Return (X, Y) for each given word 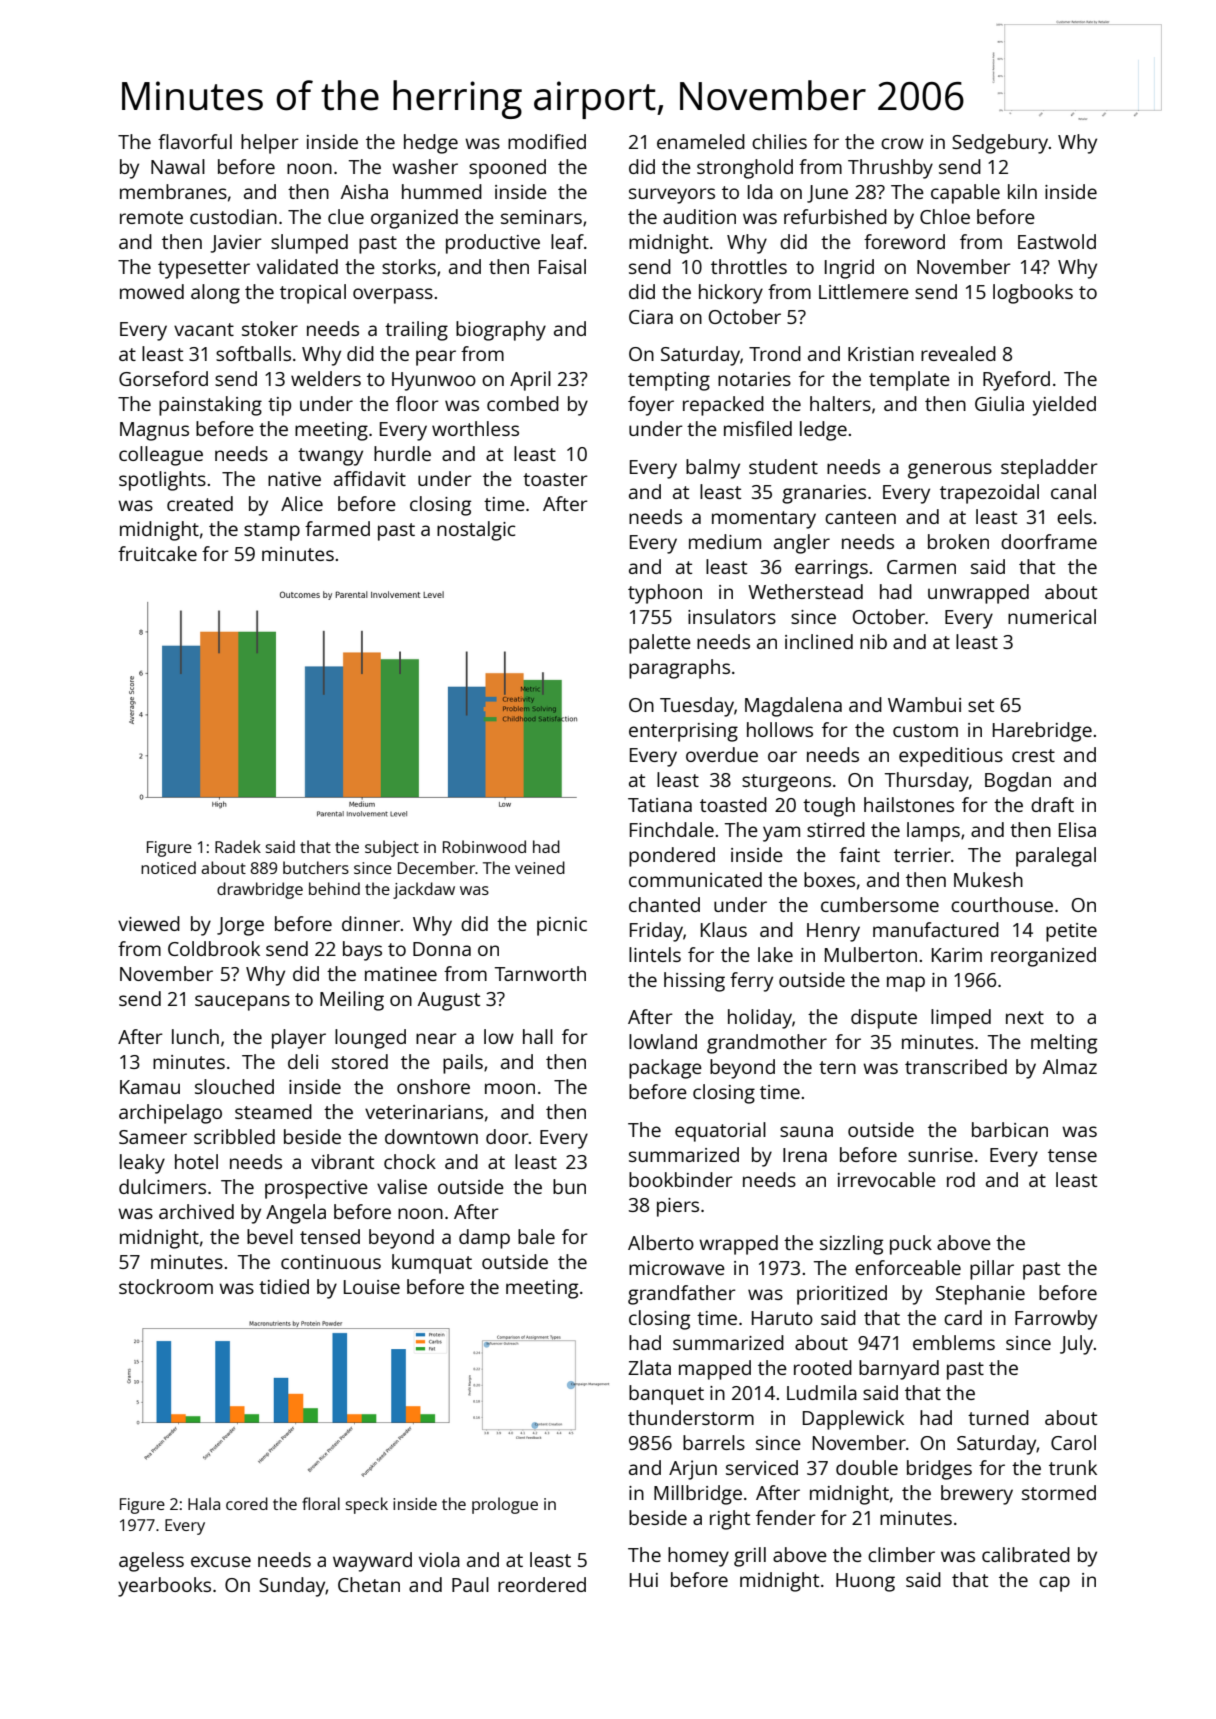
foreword (904, 241)
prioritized (842, 1295)
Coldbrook (214, 948)
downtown (431, 1136)
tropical (313, 294)
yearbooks (164, 1587)
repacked (723, 406)
